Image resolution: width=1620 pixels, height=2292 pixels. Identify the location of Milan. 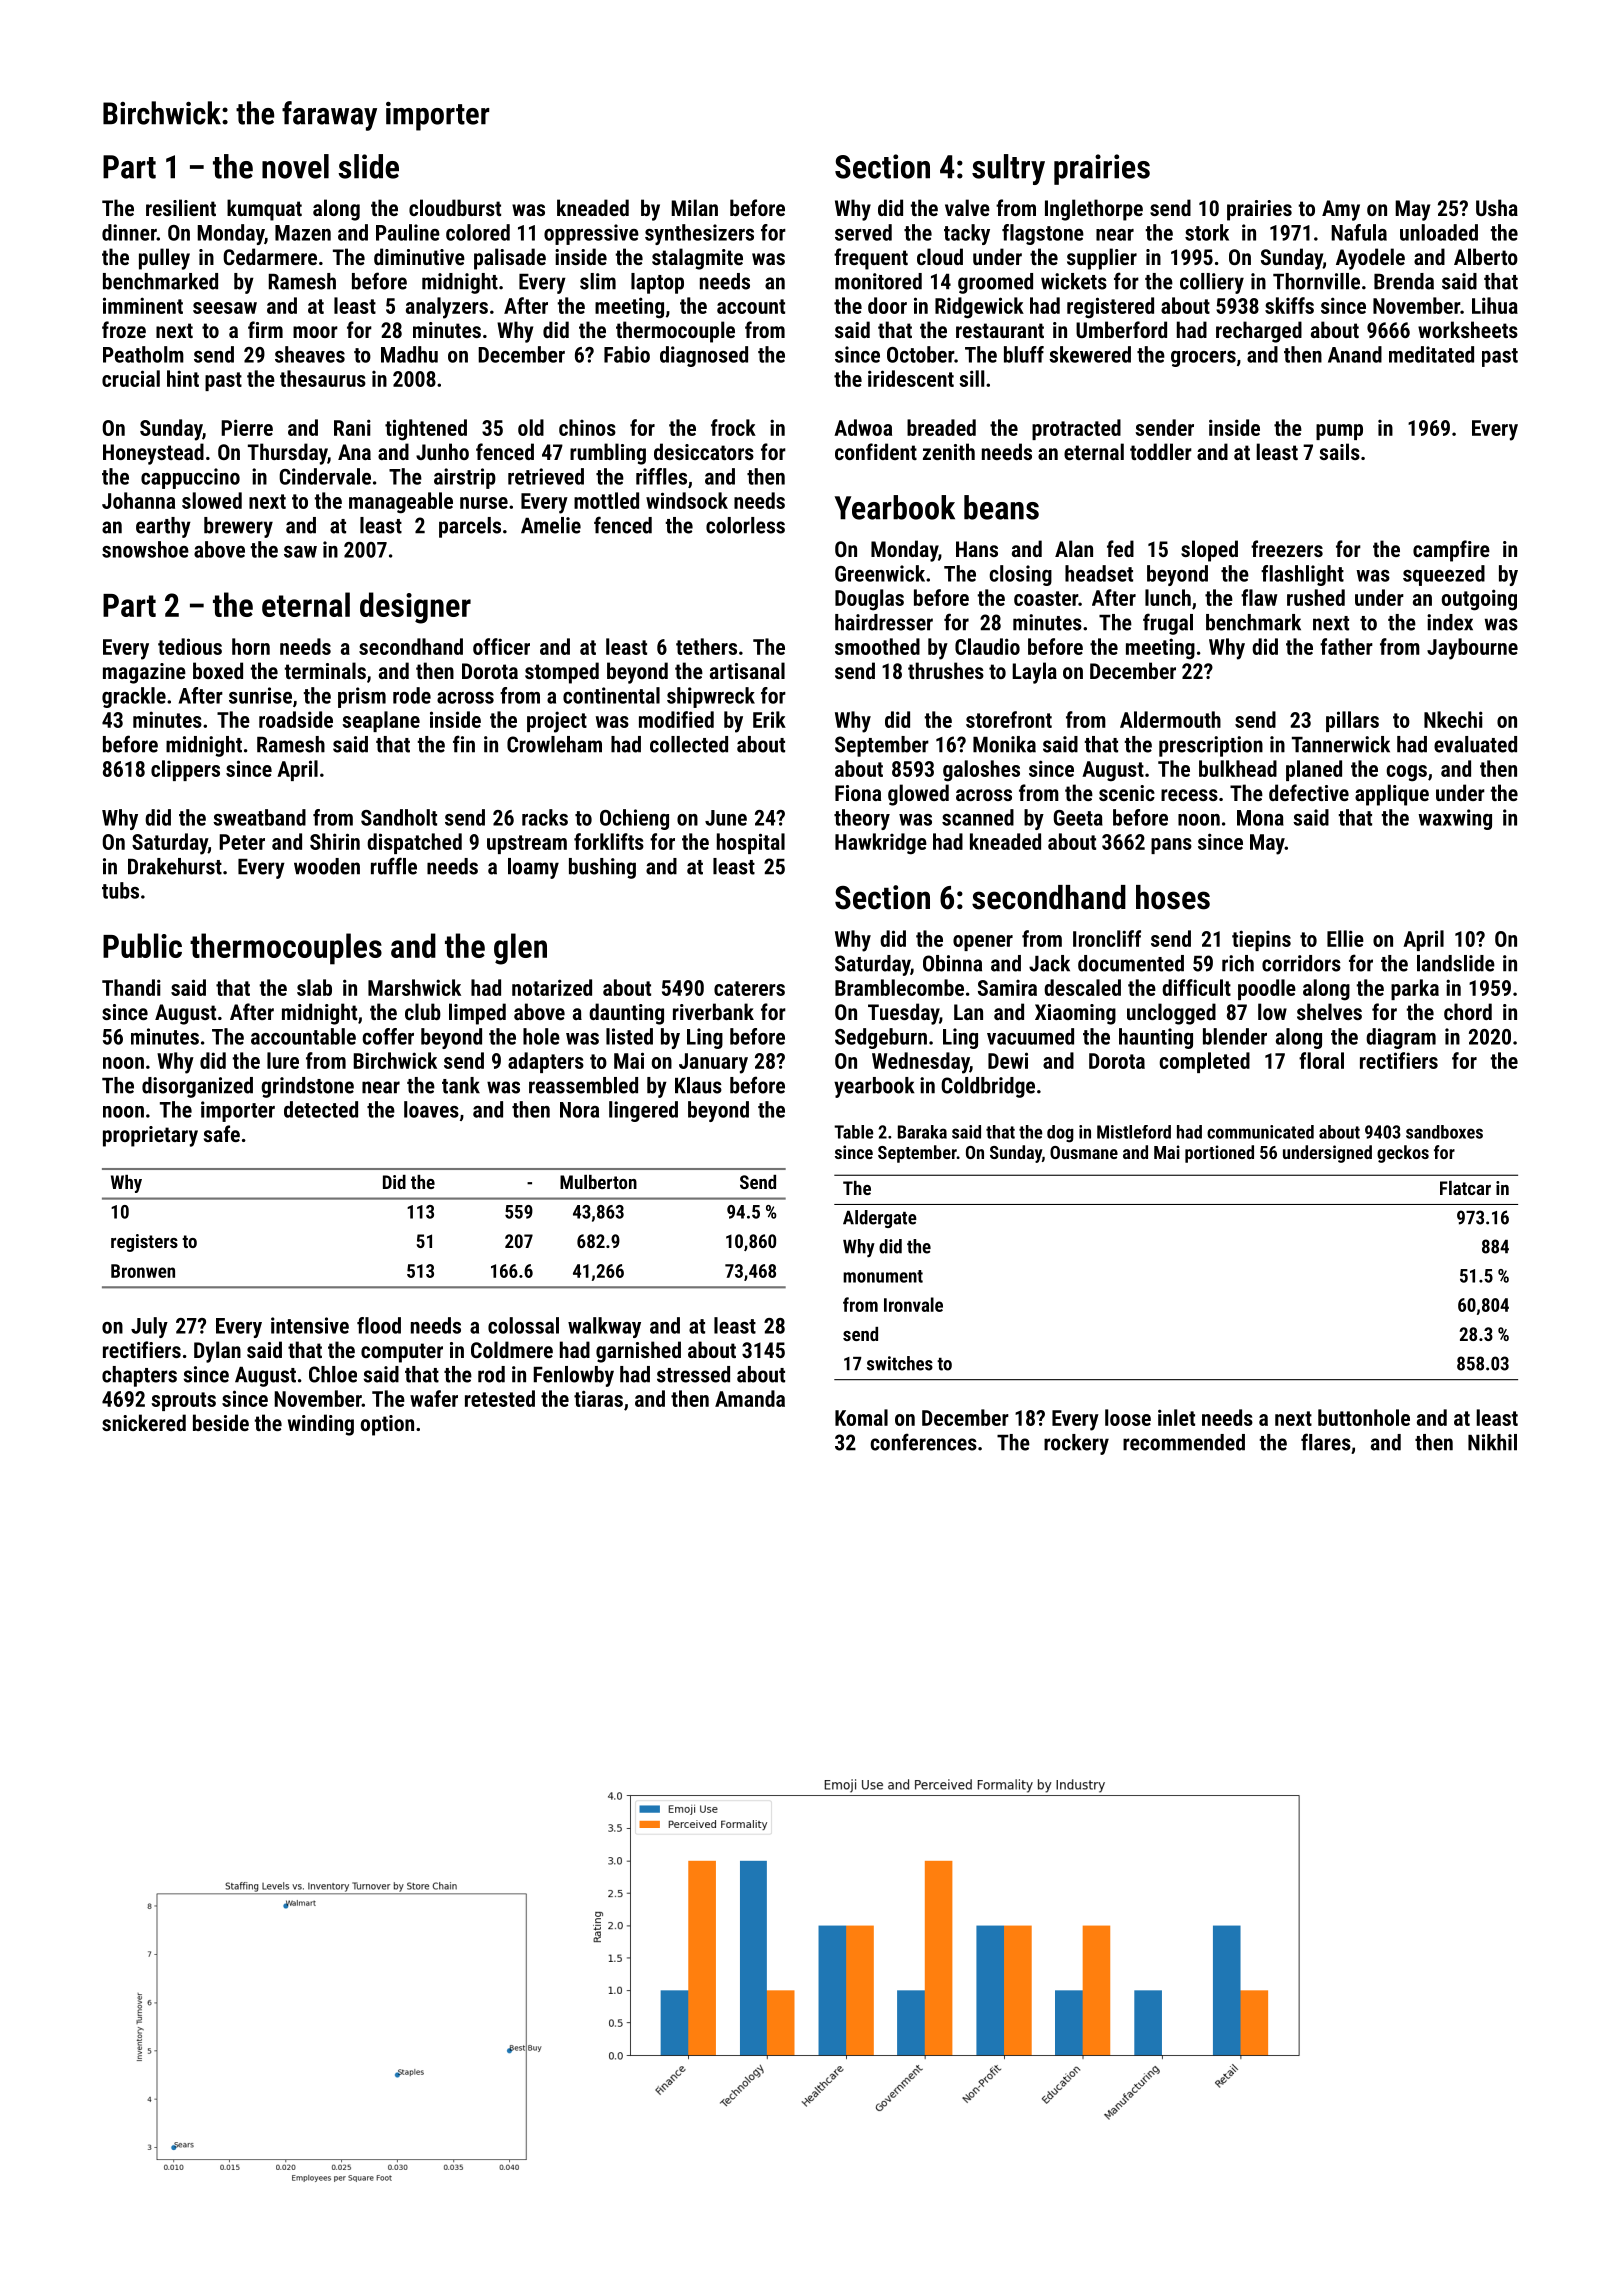
(694, 207).
